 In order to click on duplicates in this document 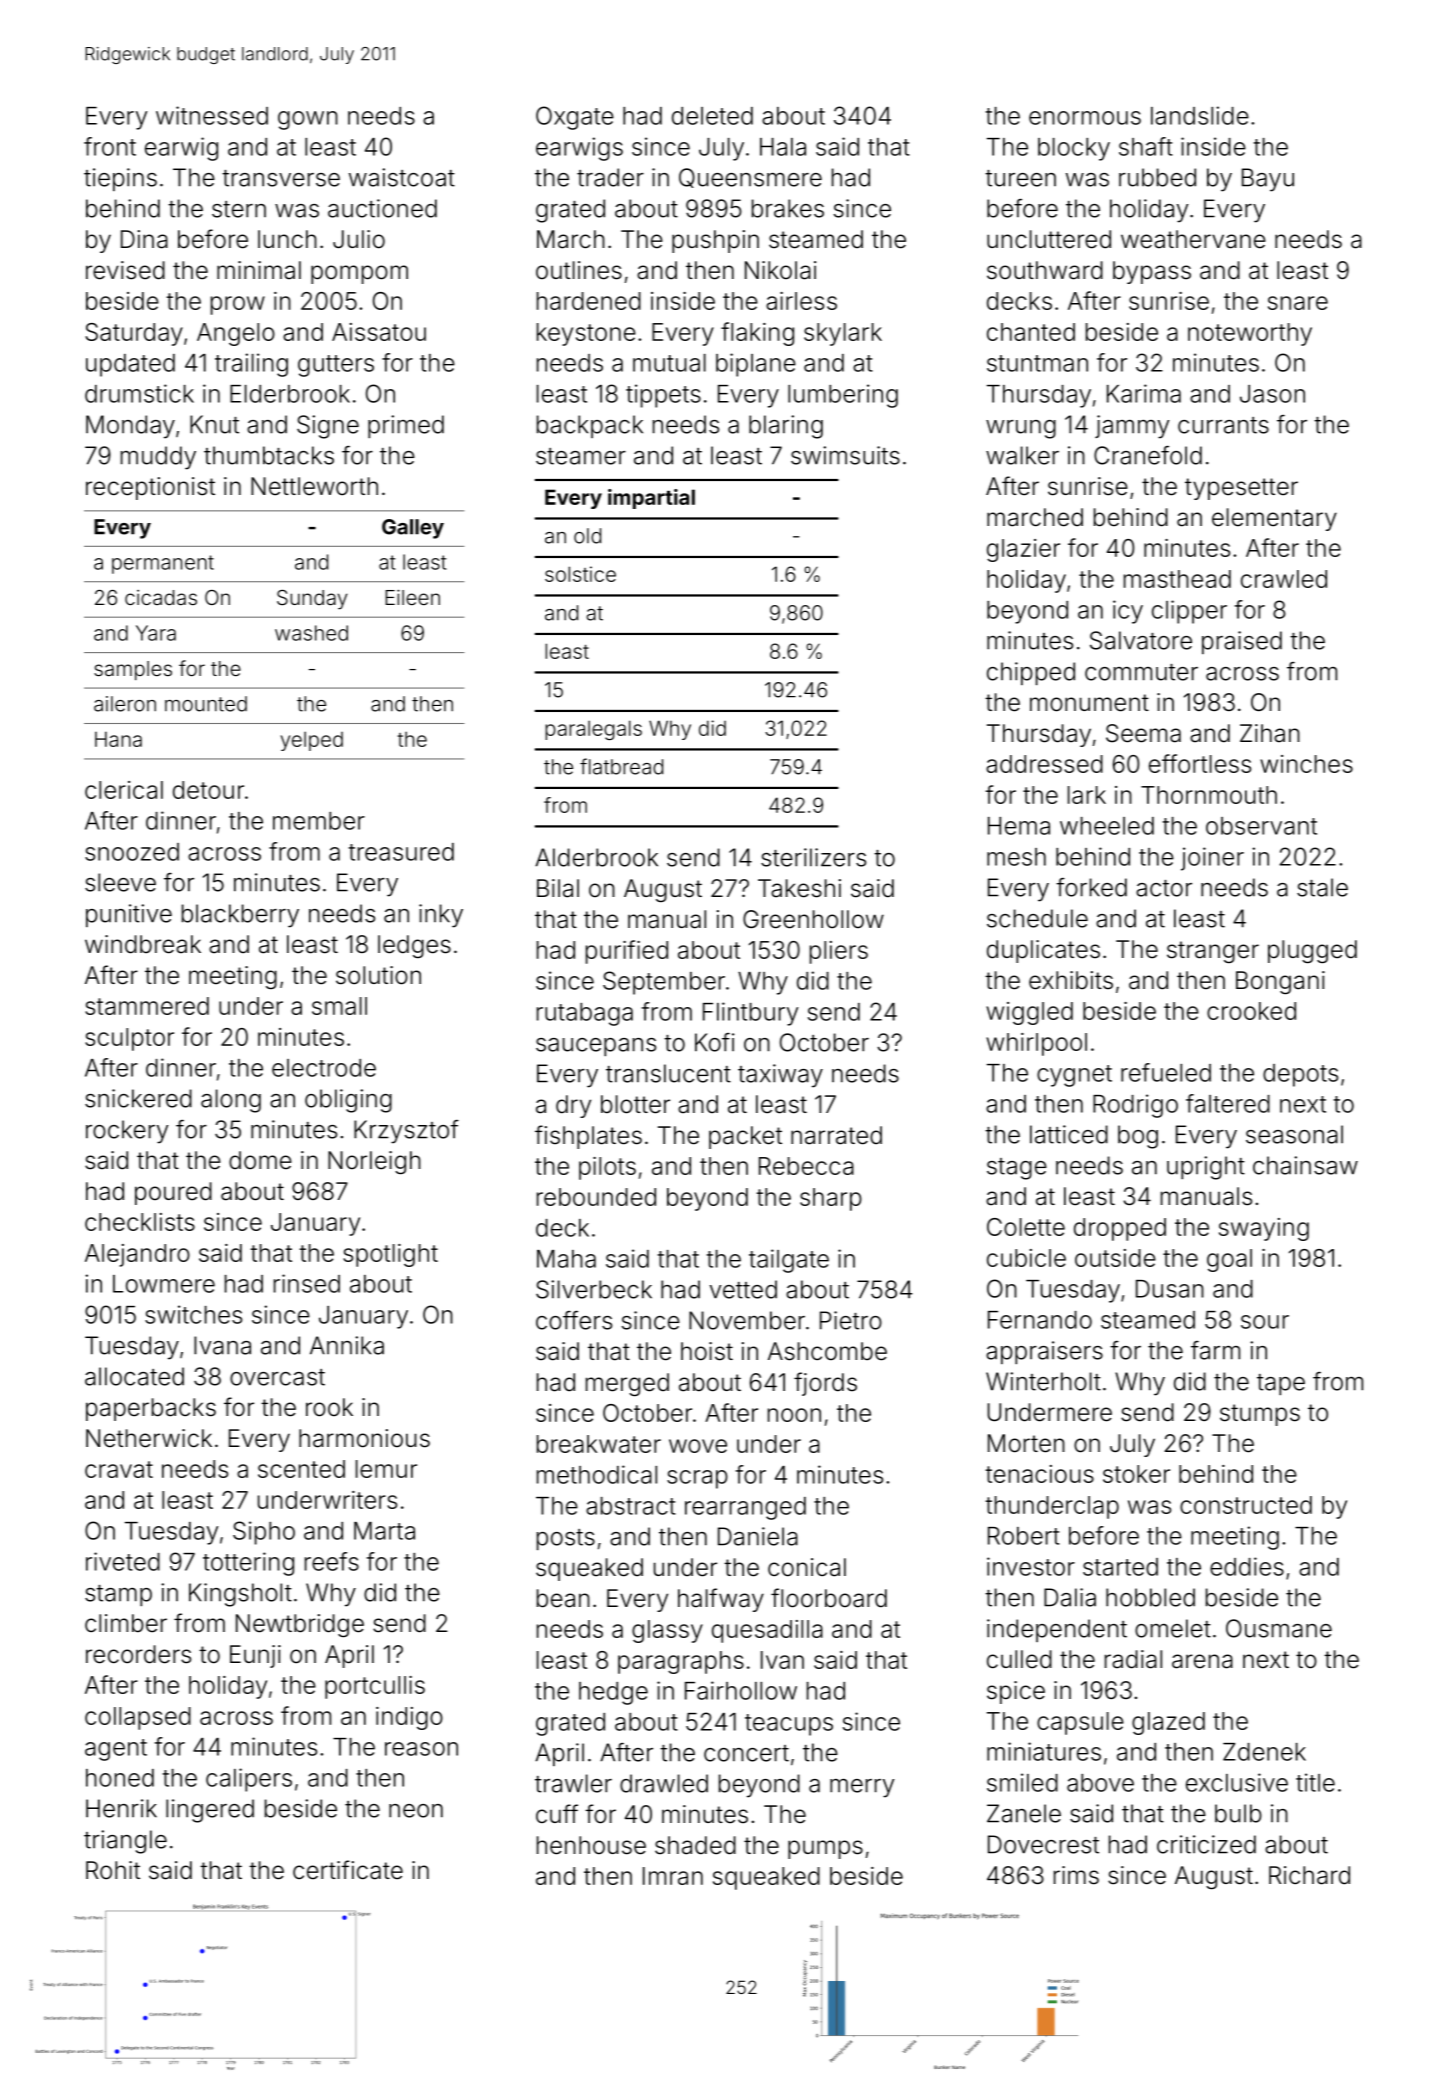, I will do `click(1043, 951)`.
